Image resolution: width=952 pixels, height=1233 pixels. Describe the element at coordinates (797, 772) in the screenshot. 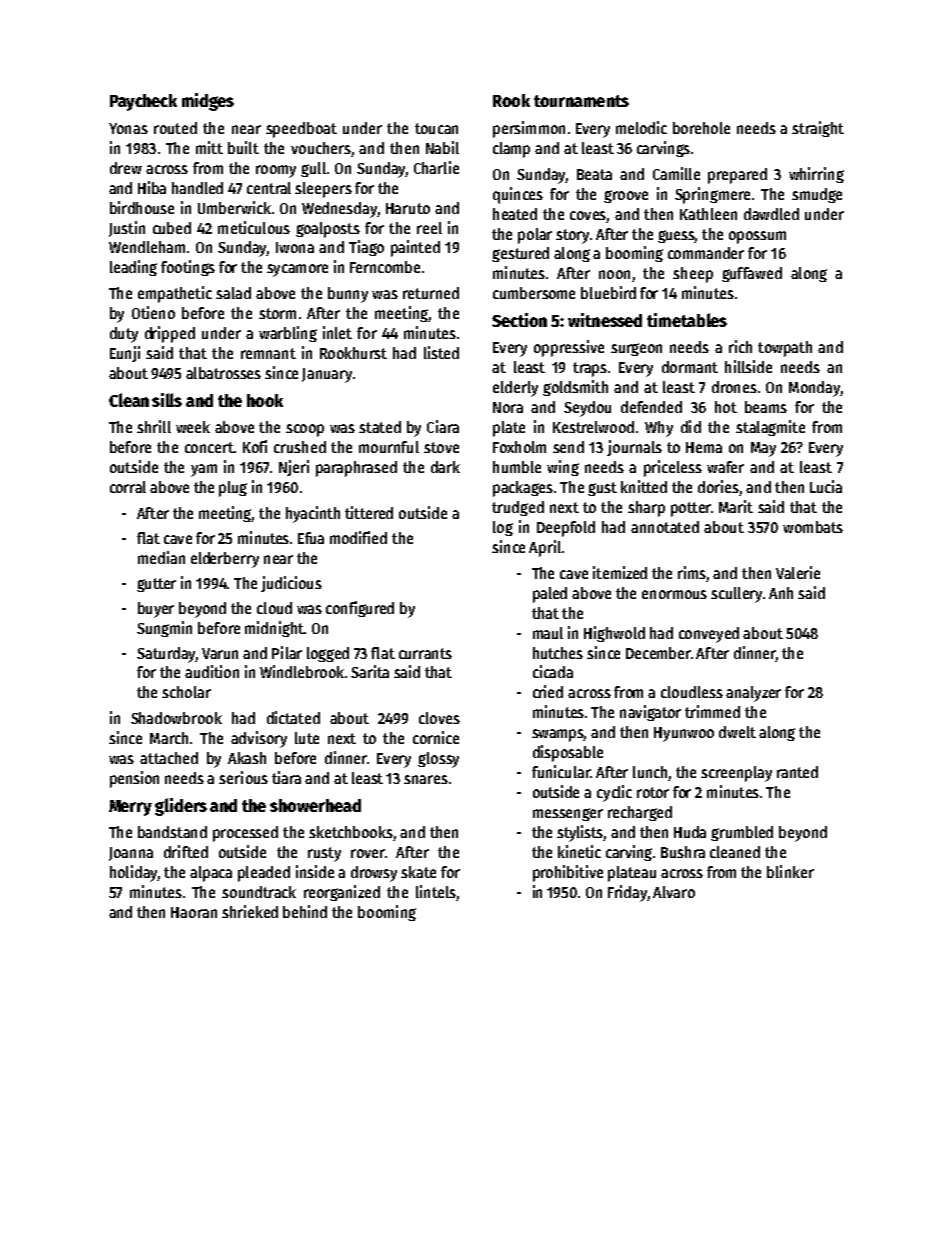

I see `ranted` at that location.
